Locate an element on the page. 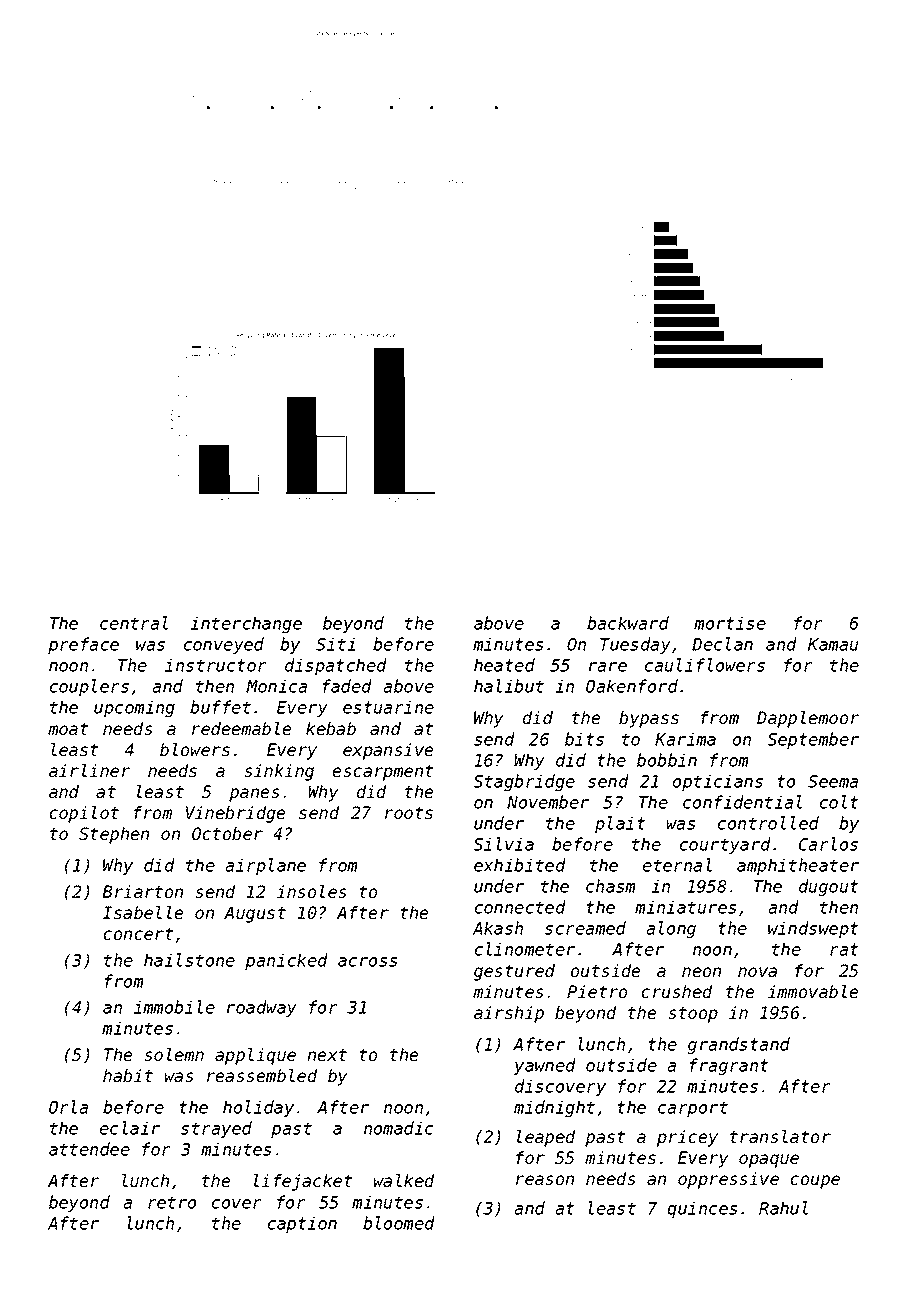 The image size is (908, 1316). immobile is located at coordinates (174, 1007).
